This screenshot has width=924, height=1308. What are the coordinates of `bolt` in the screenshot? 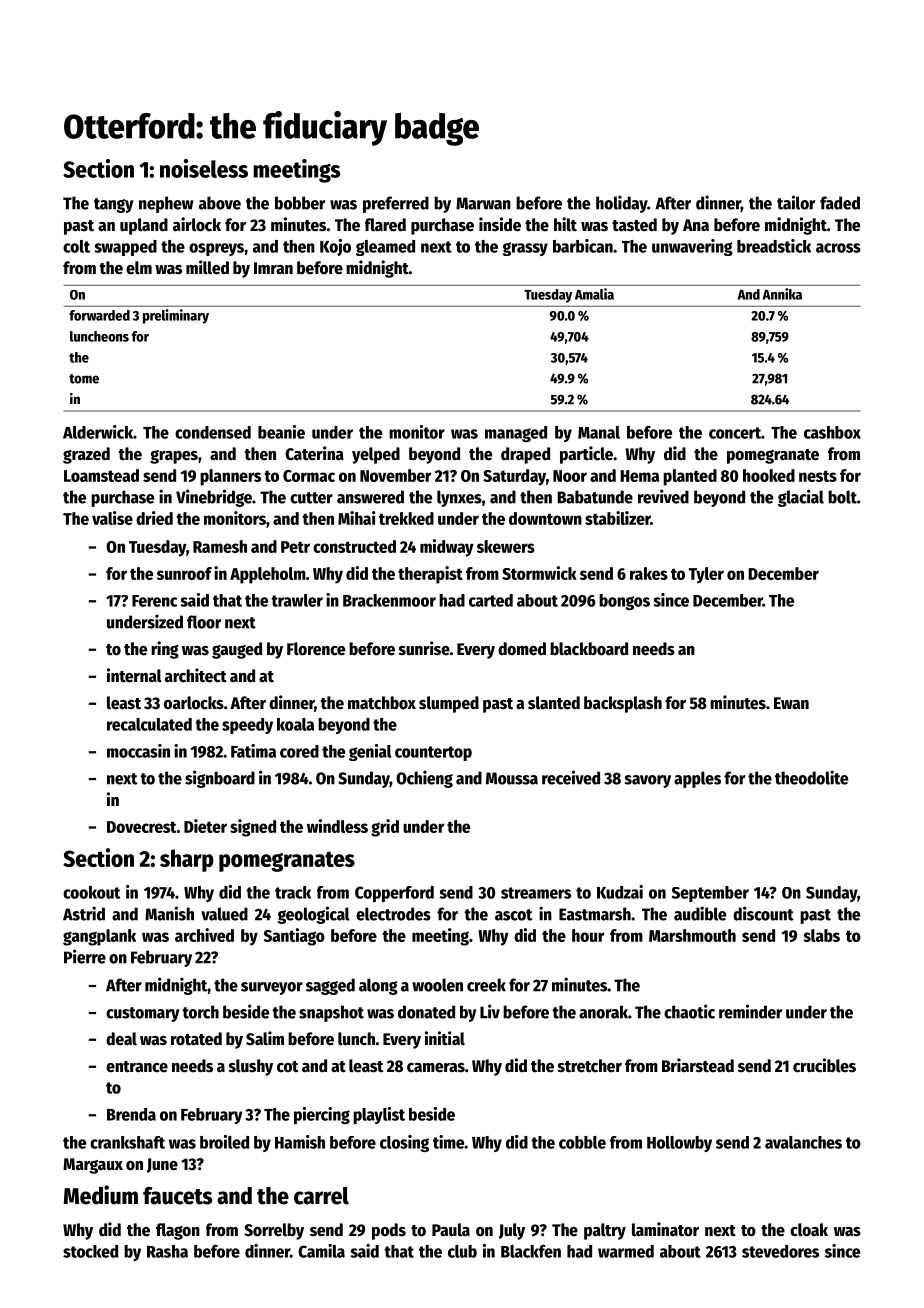 It's located at (842, 497).
